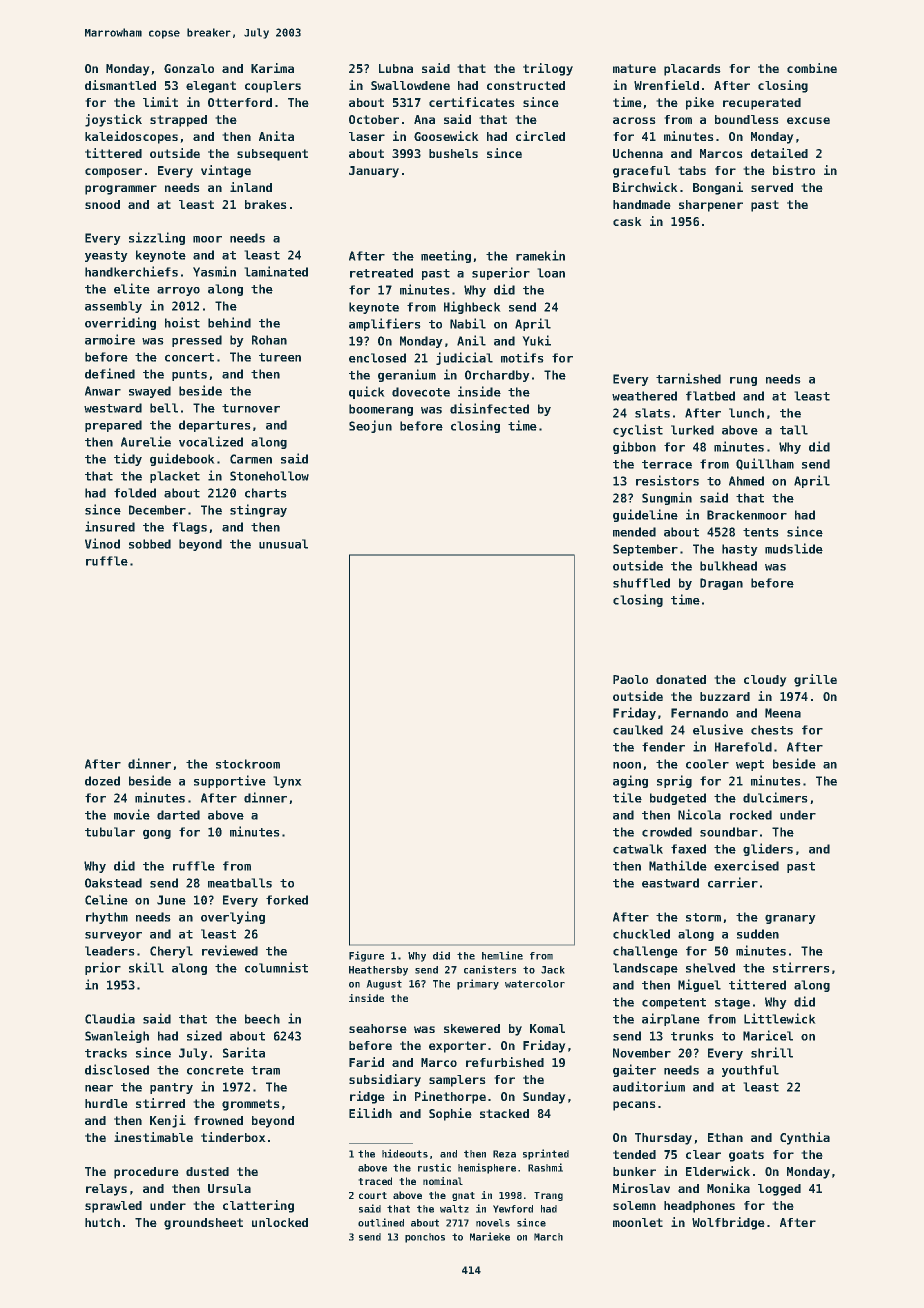  Describe the element at coordinates (168, 1121) in the document. I see `Kenji` at that location.
